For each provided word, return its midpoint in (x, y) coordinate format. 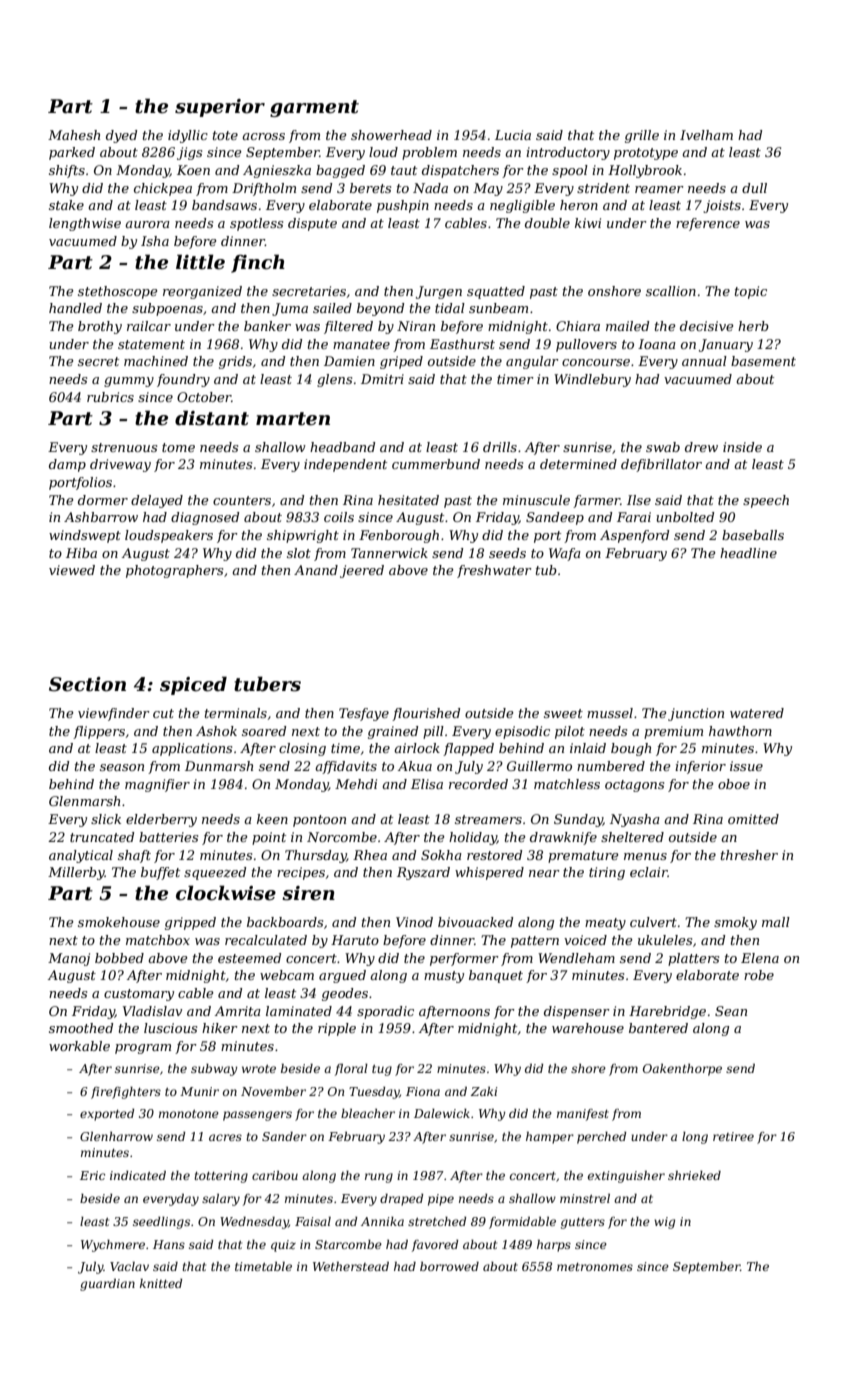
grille (642, 136)
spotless (256, 224)
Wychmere (113, 1246)
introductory (568, 153)
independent (345, 465)
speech (766, 501)
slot (299, 553)
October (204, 397)
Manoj (69, 959)
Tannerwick (389, 553)
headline (748, 553)
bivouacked (475, 922)
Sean (731, 1011)
